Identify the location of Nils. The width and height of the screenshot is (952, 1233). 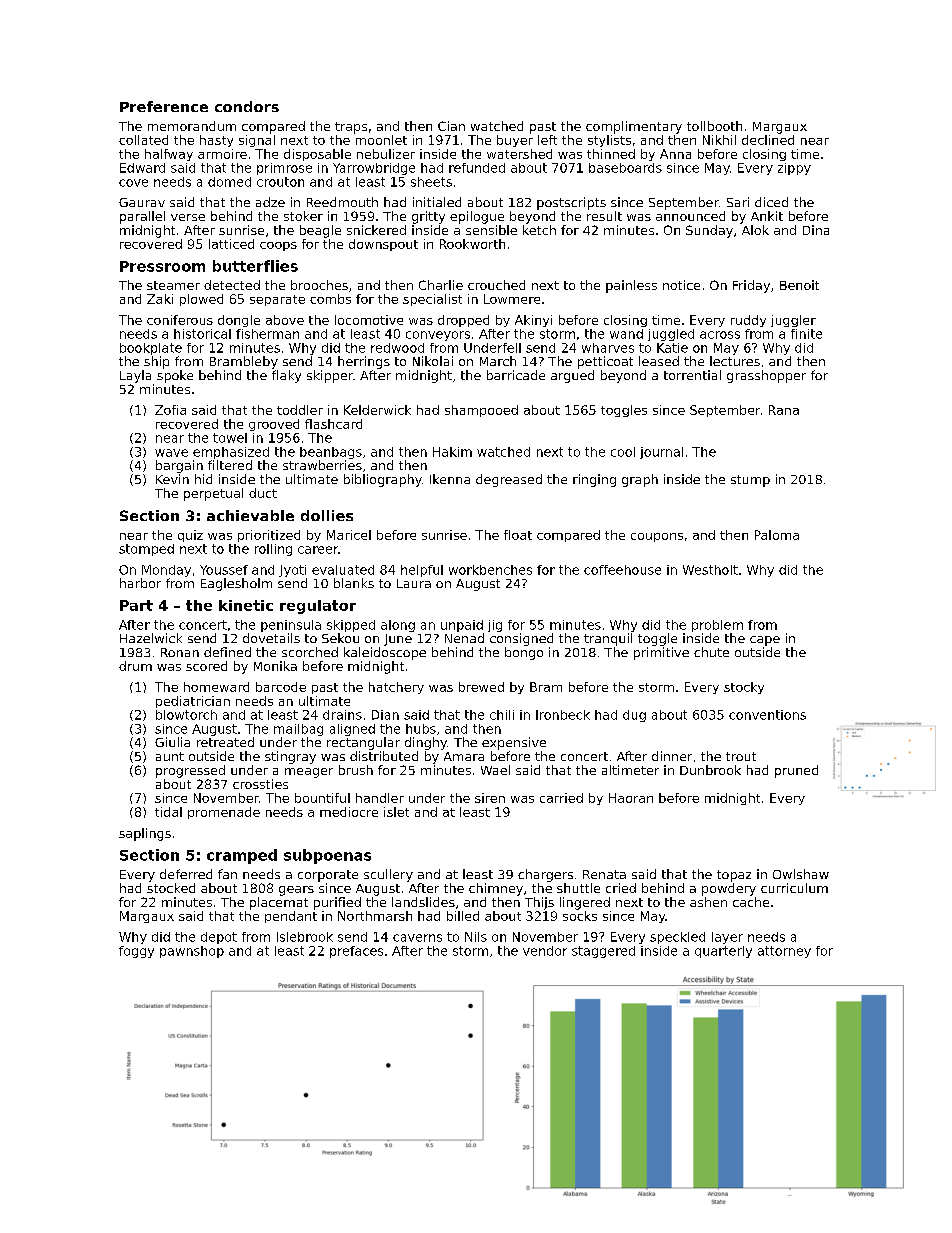
(476, 937).
